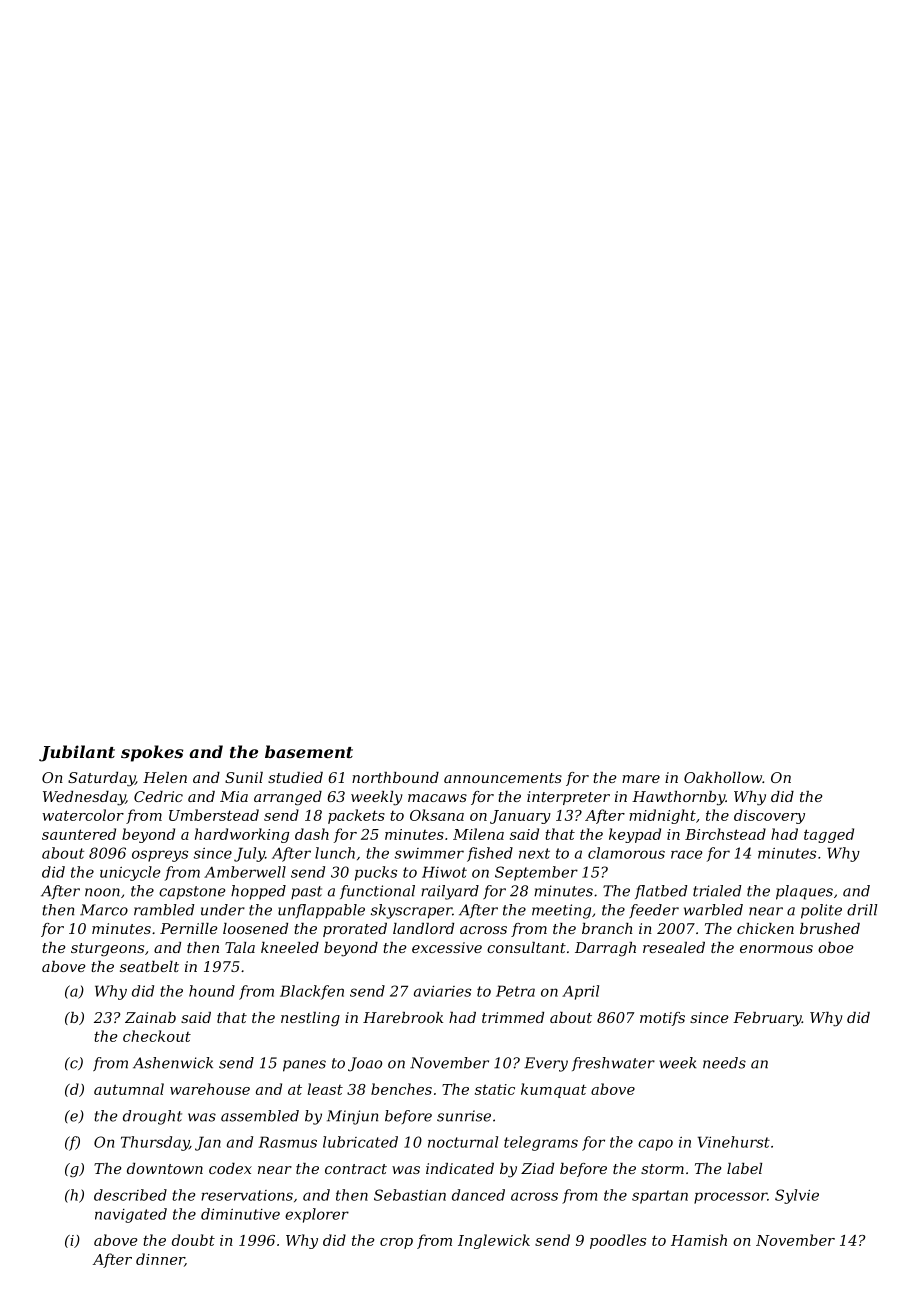 This page has height=1308, width=924. I want to click on Milena, so click(478, 834).
